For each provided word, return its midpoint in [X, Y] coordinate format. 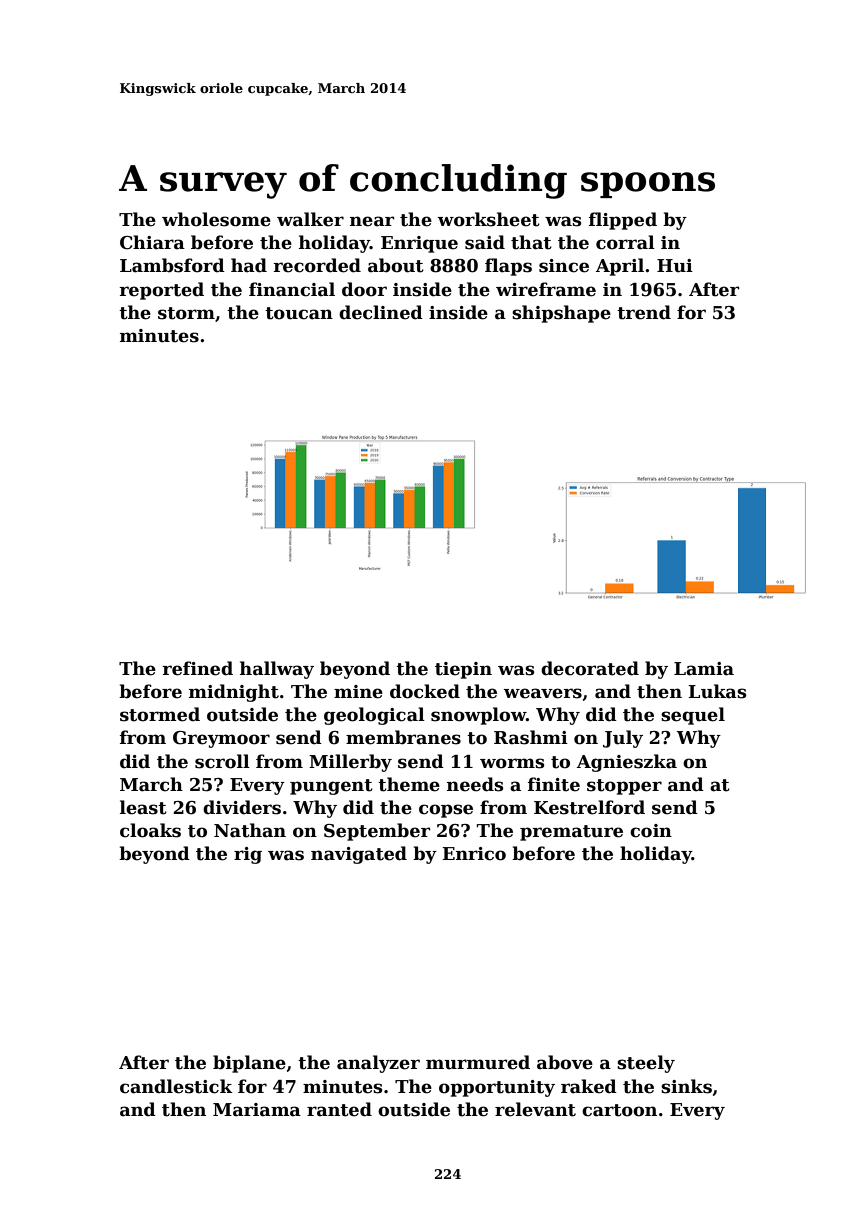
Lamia [704, 669]
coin [651, 831]
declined [381, 312]
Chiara [152, 242]
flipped [623, 221]
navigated [359, 855]
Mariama [257, 1110]
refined [197, 668]
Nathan [250, 830]
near [372, 221]
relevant [535, 1109]
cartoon [619, 1110]
